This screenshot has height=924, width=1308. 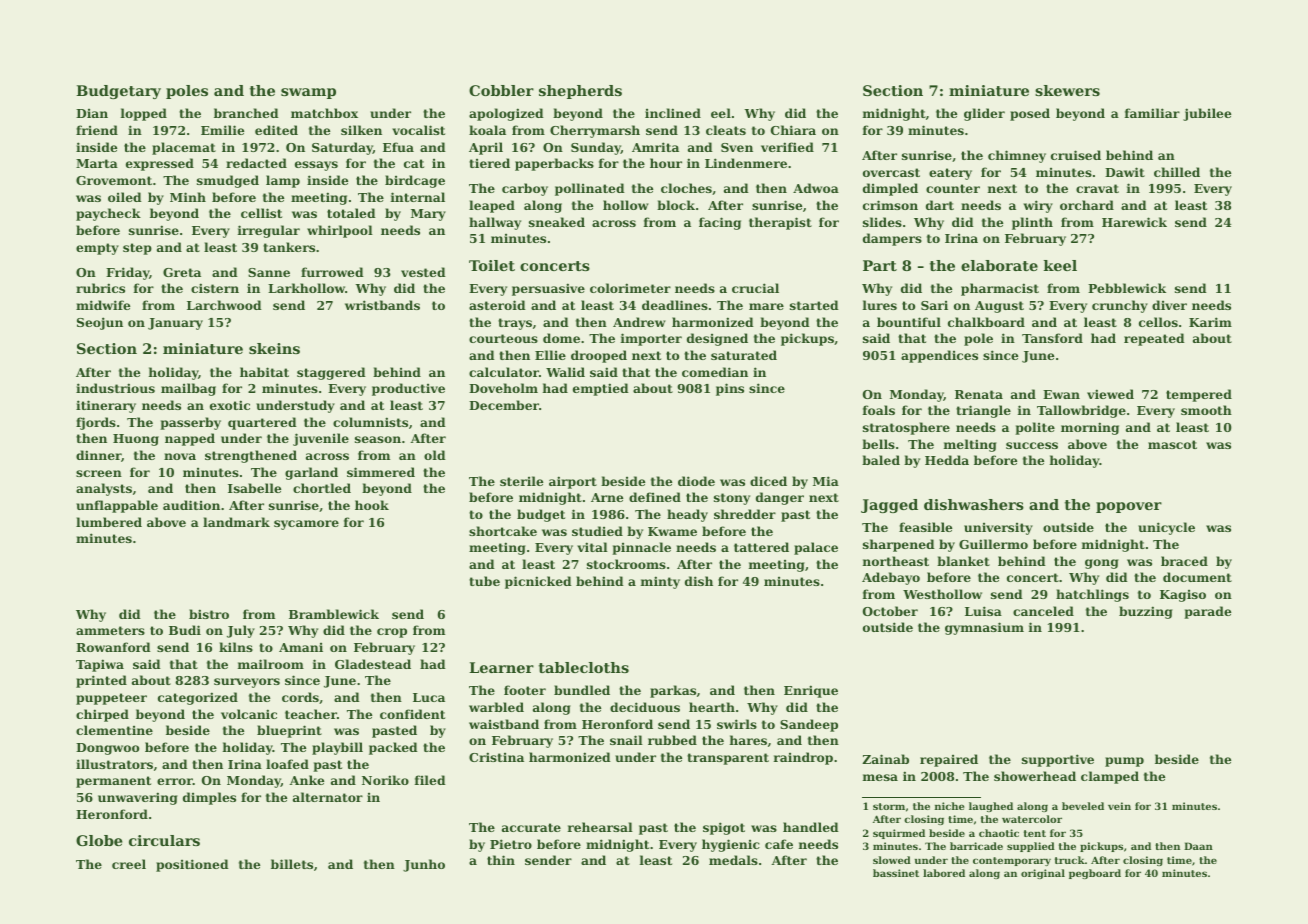 What do you see at coordinates (1067, 90) in the screenshot?
I see `skewers` at bounding box center [1067, 90].
